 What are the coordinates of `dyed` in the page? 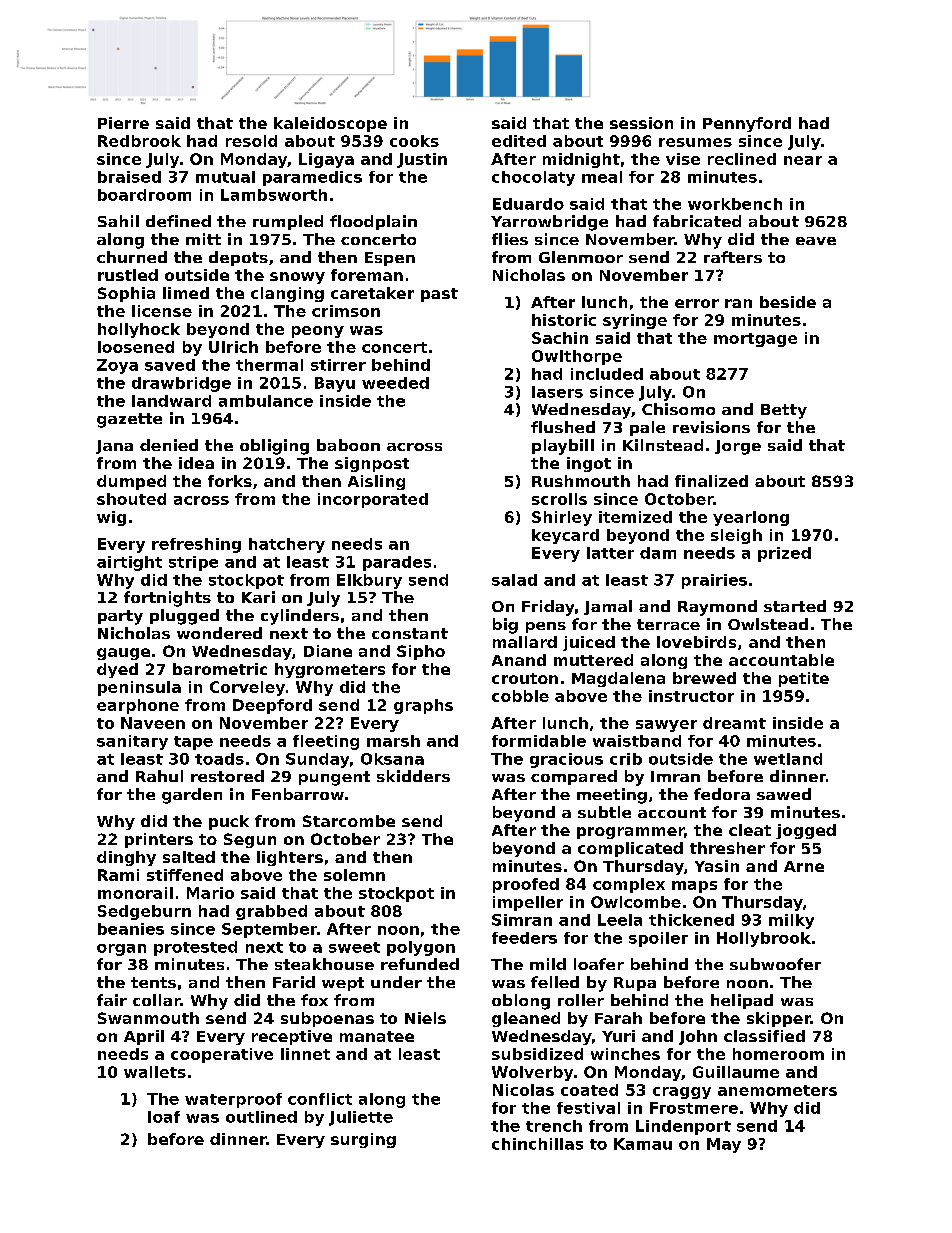 It's located at (117, 670).
